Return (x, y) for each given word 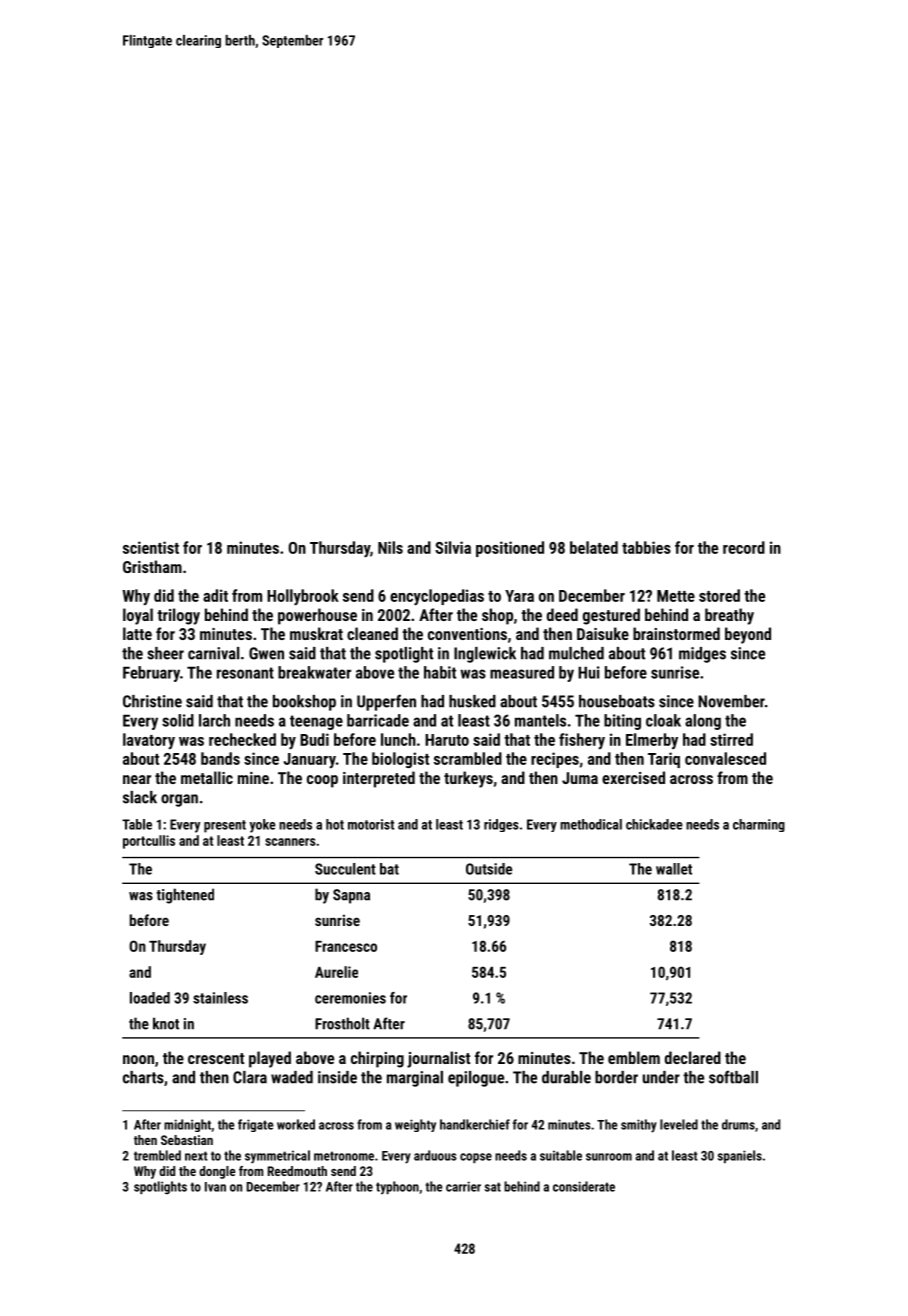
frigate (256, 1125)
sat (493, 1187)
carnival (213, 653)
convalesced (725, 758)
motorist (371, 824)
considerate (584, 1186)
